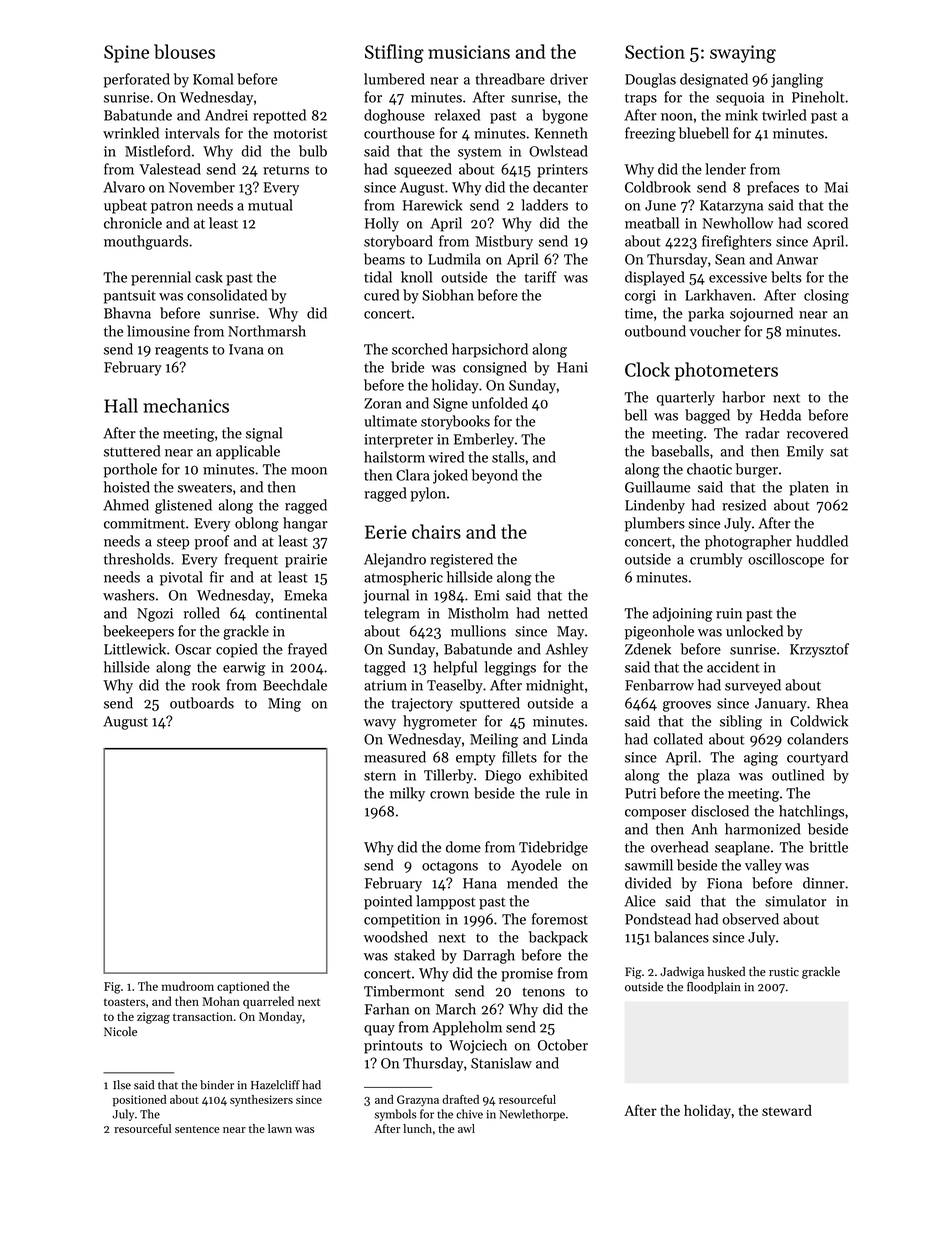  I want to click on Mai, so click(836, 187).
